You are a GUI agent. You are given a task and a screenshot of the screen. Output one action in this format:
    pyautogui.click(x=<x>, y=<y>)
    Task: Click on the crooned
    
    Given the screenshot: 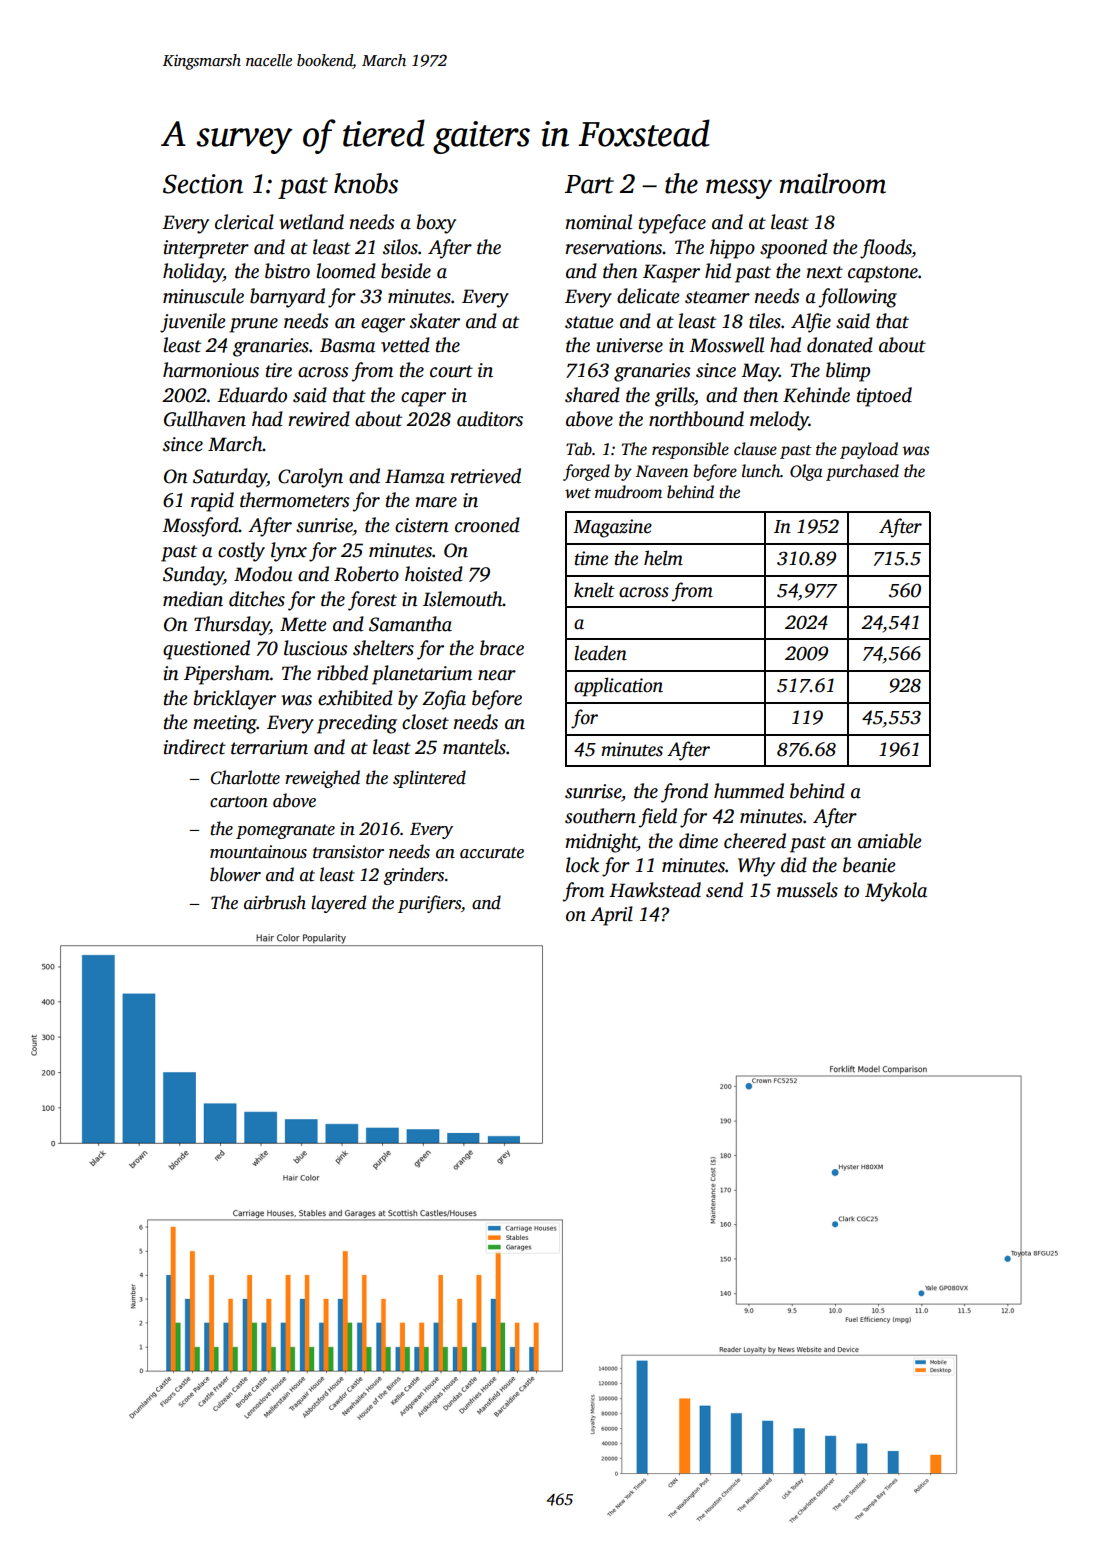 What is the action you would take?
    pyautogui.click(x=487, y=525)
